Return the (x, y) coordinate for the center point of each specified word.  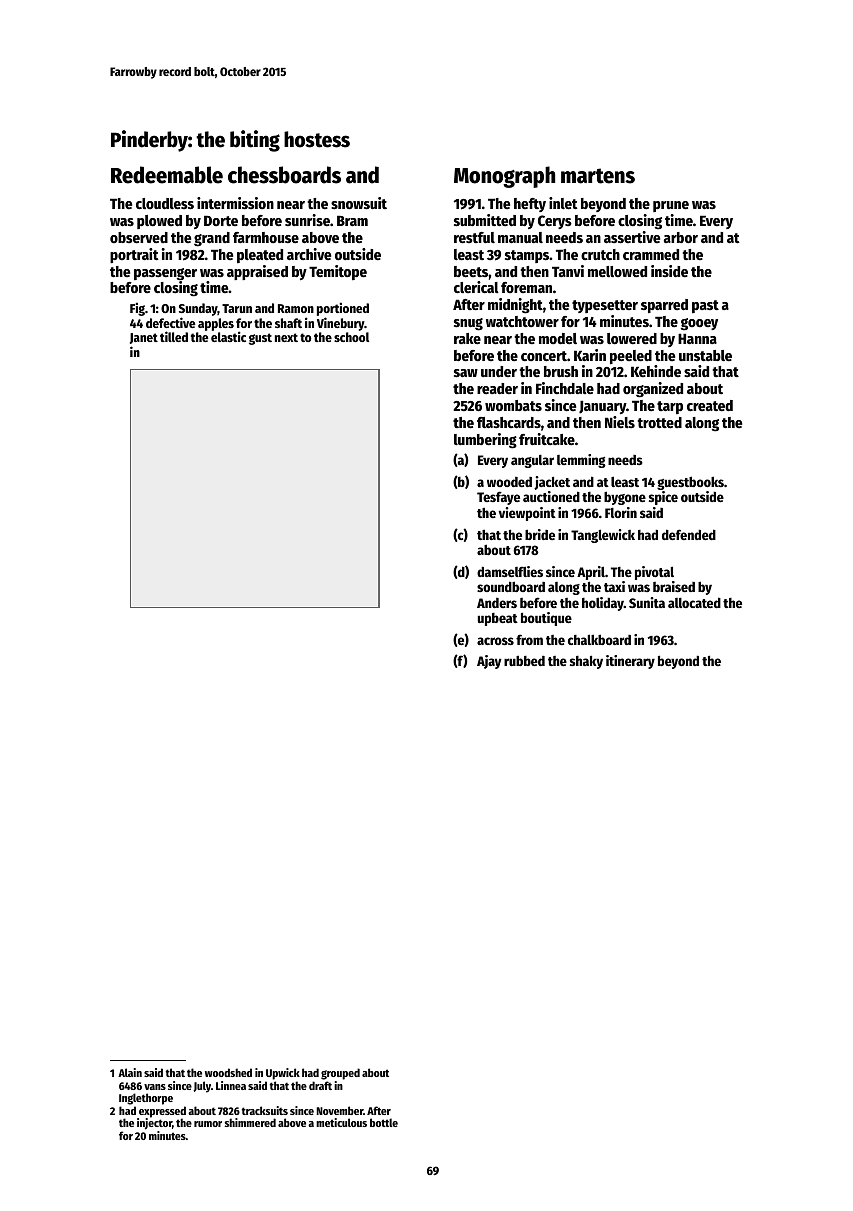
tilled (174, 336)
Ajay (489, 662)
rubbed (524, 660)
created (710, 405)
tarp (670, 407)
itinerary (630, 662)
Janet (144, 338)
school (351, 337)
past (705, 306)
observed (139, 237)
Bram (352, 220)
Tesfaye (498, 498)
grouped (340, 1074)
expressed (162, 1112)
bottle (384, 1122)
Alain (130, 1072)
